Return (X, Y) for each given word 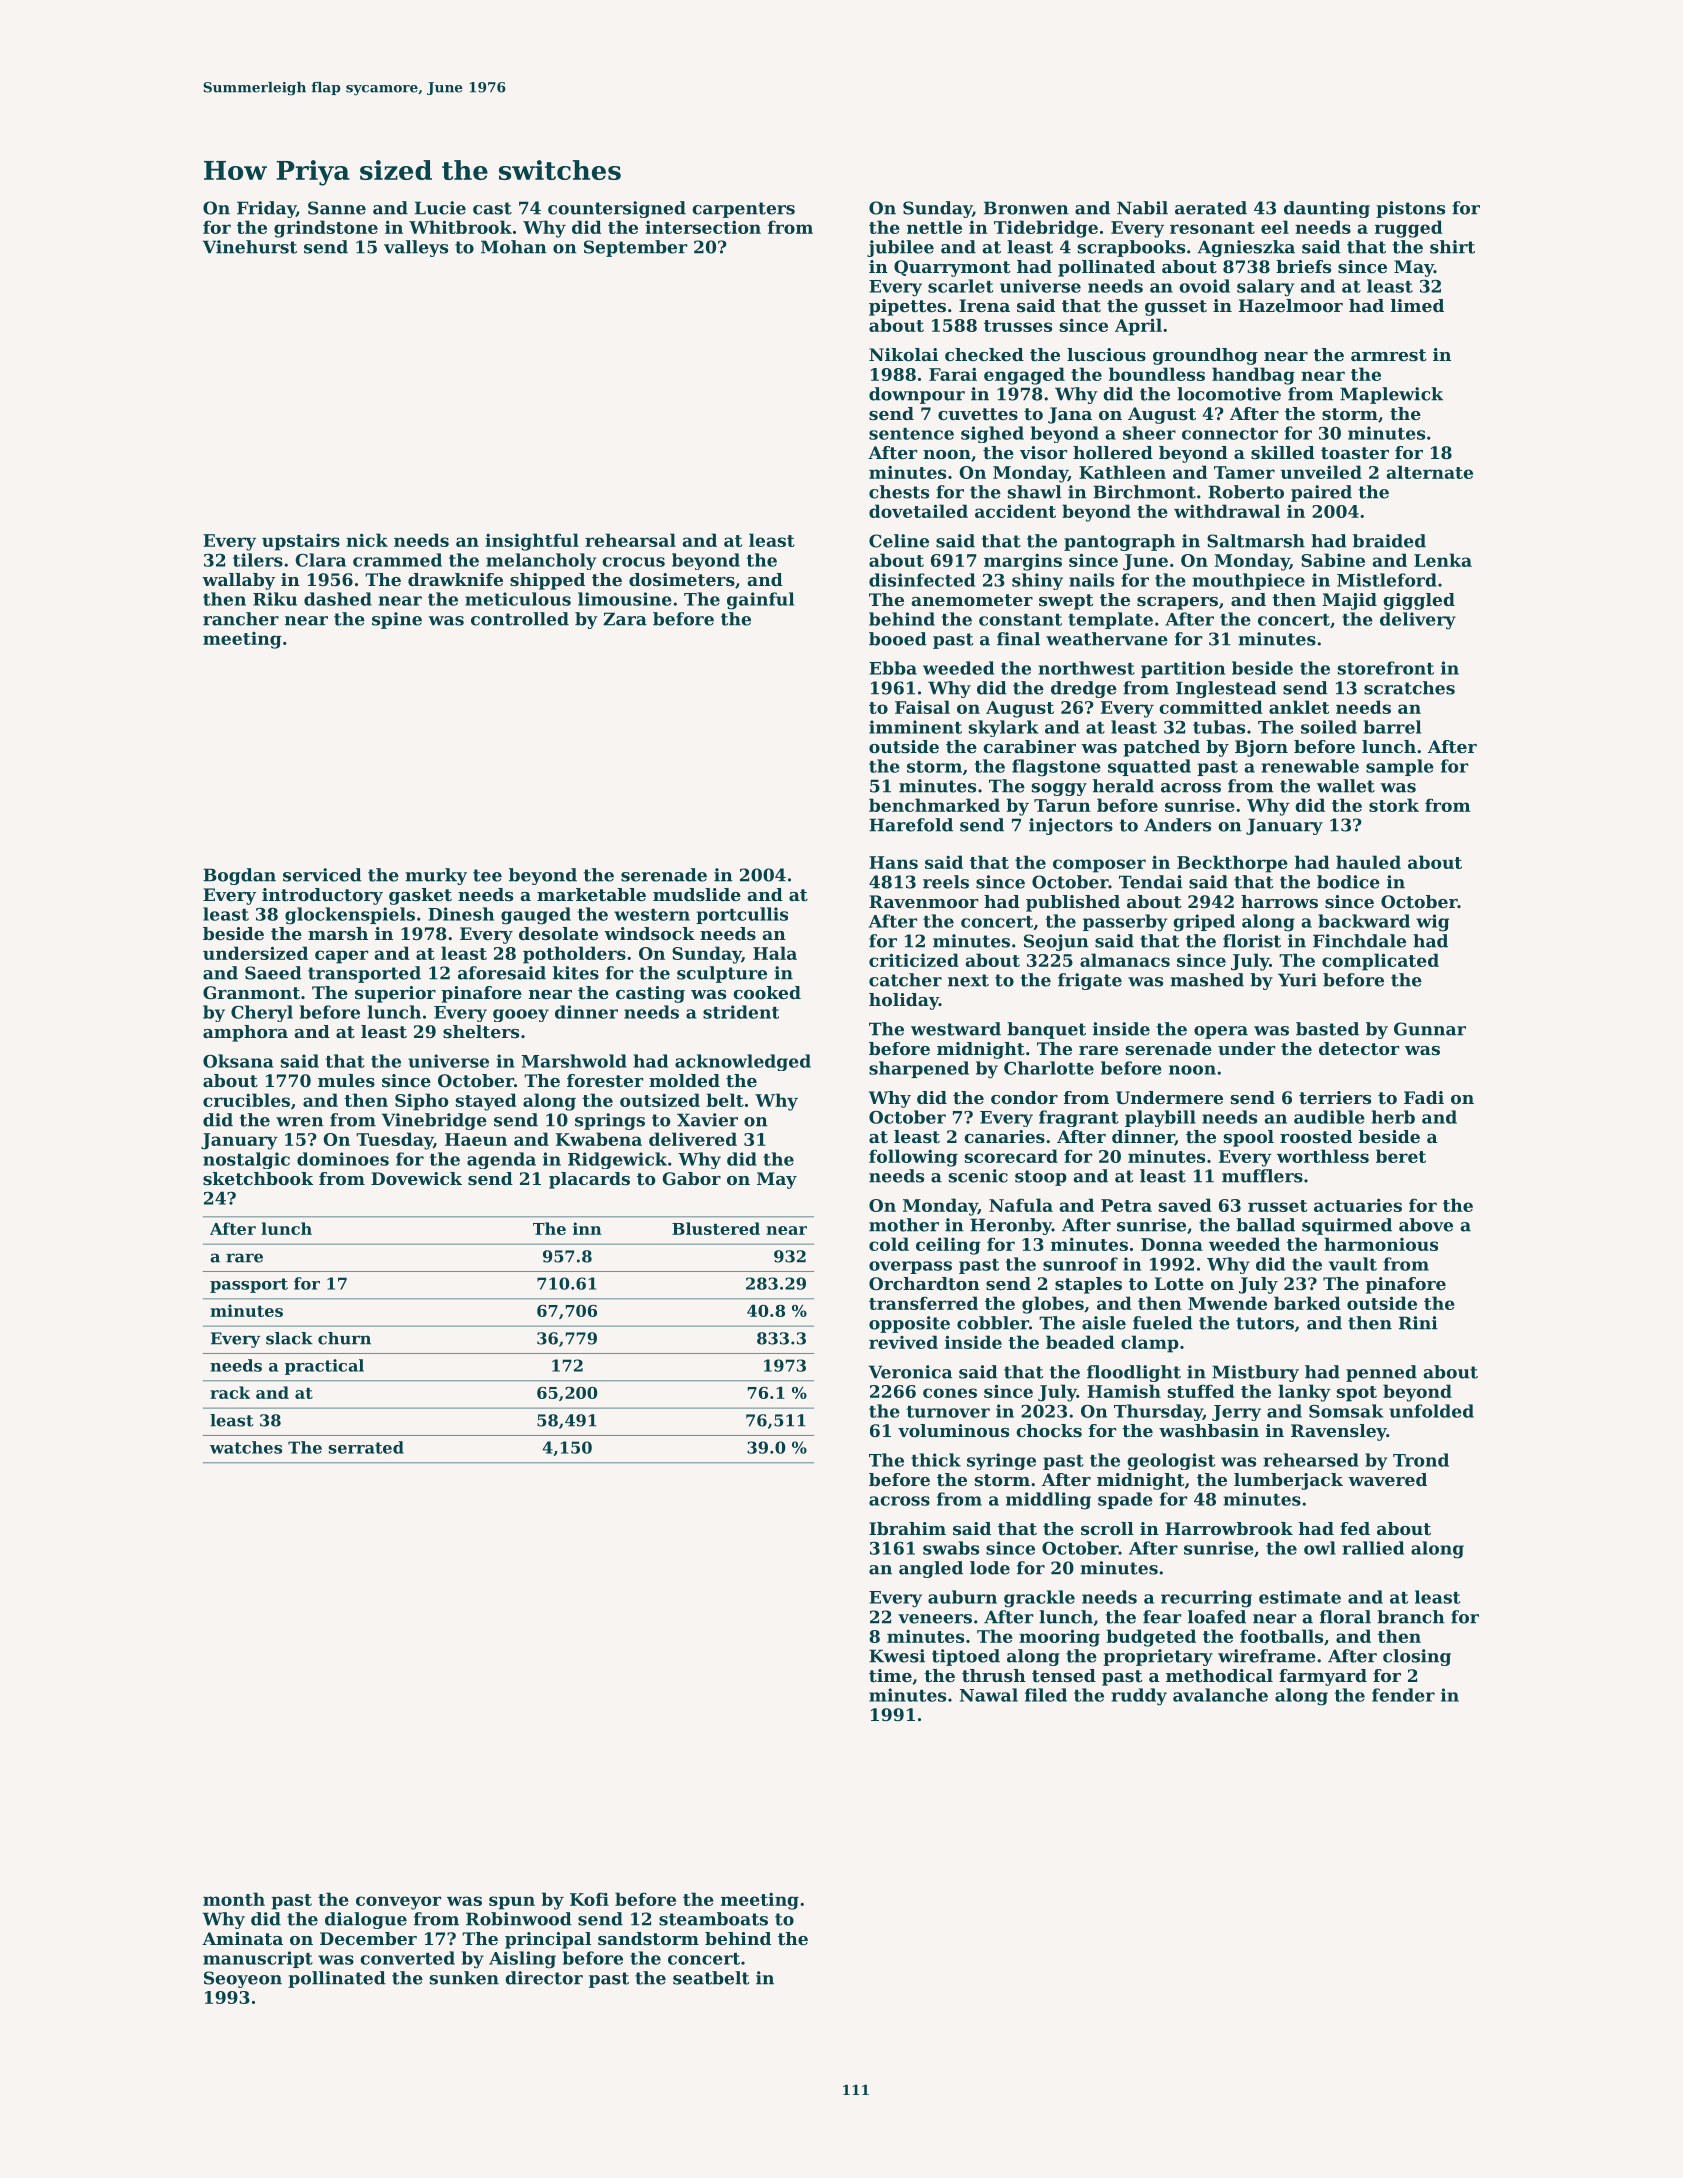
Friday (266, 209)
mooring (1059, 1638)
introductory (322, 896)
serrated (366, 1447)
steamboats (713, 1919)
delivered (693, 1139)
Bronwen (1026, 208)
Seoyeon (243, 1979)
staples (1088, 1285)
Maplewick (1391, 395)
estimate (1300, 1597)
